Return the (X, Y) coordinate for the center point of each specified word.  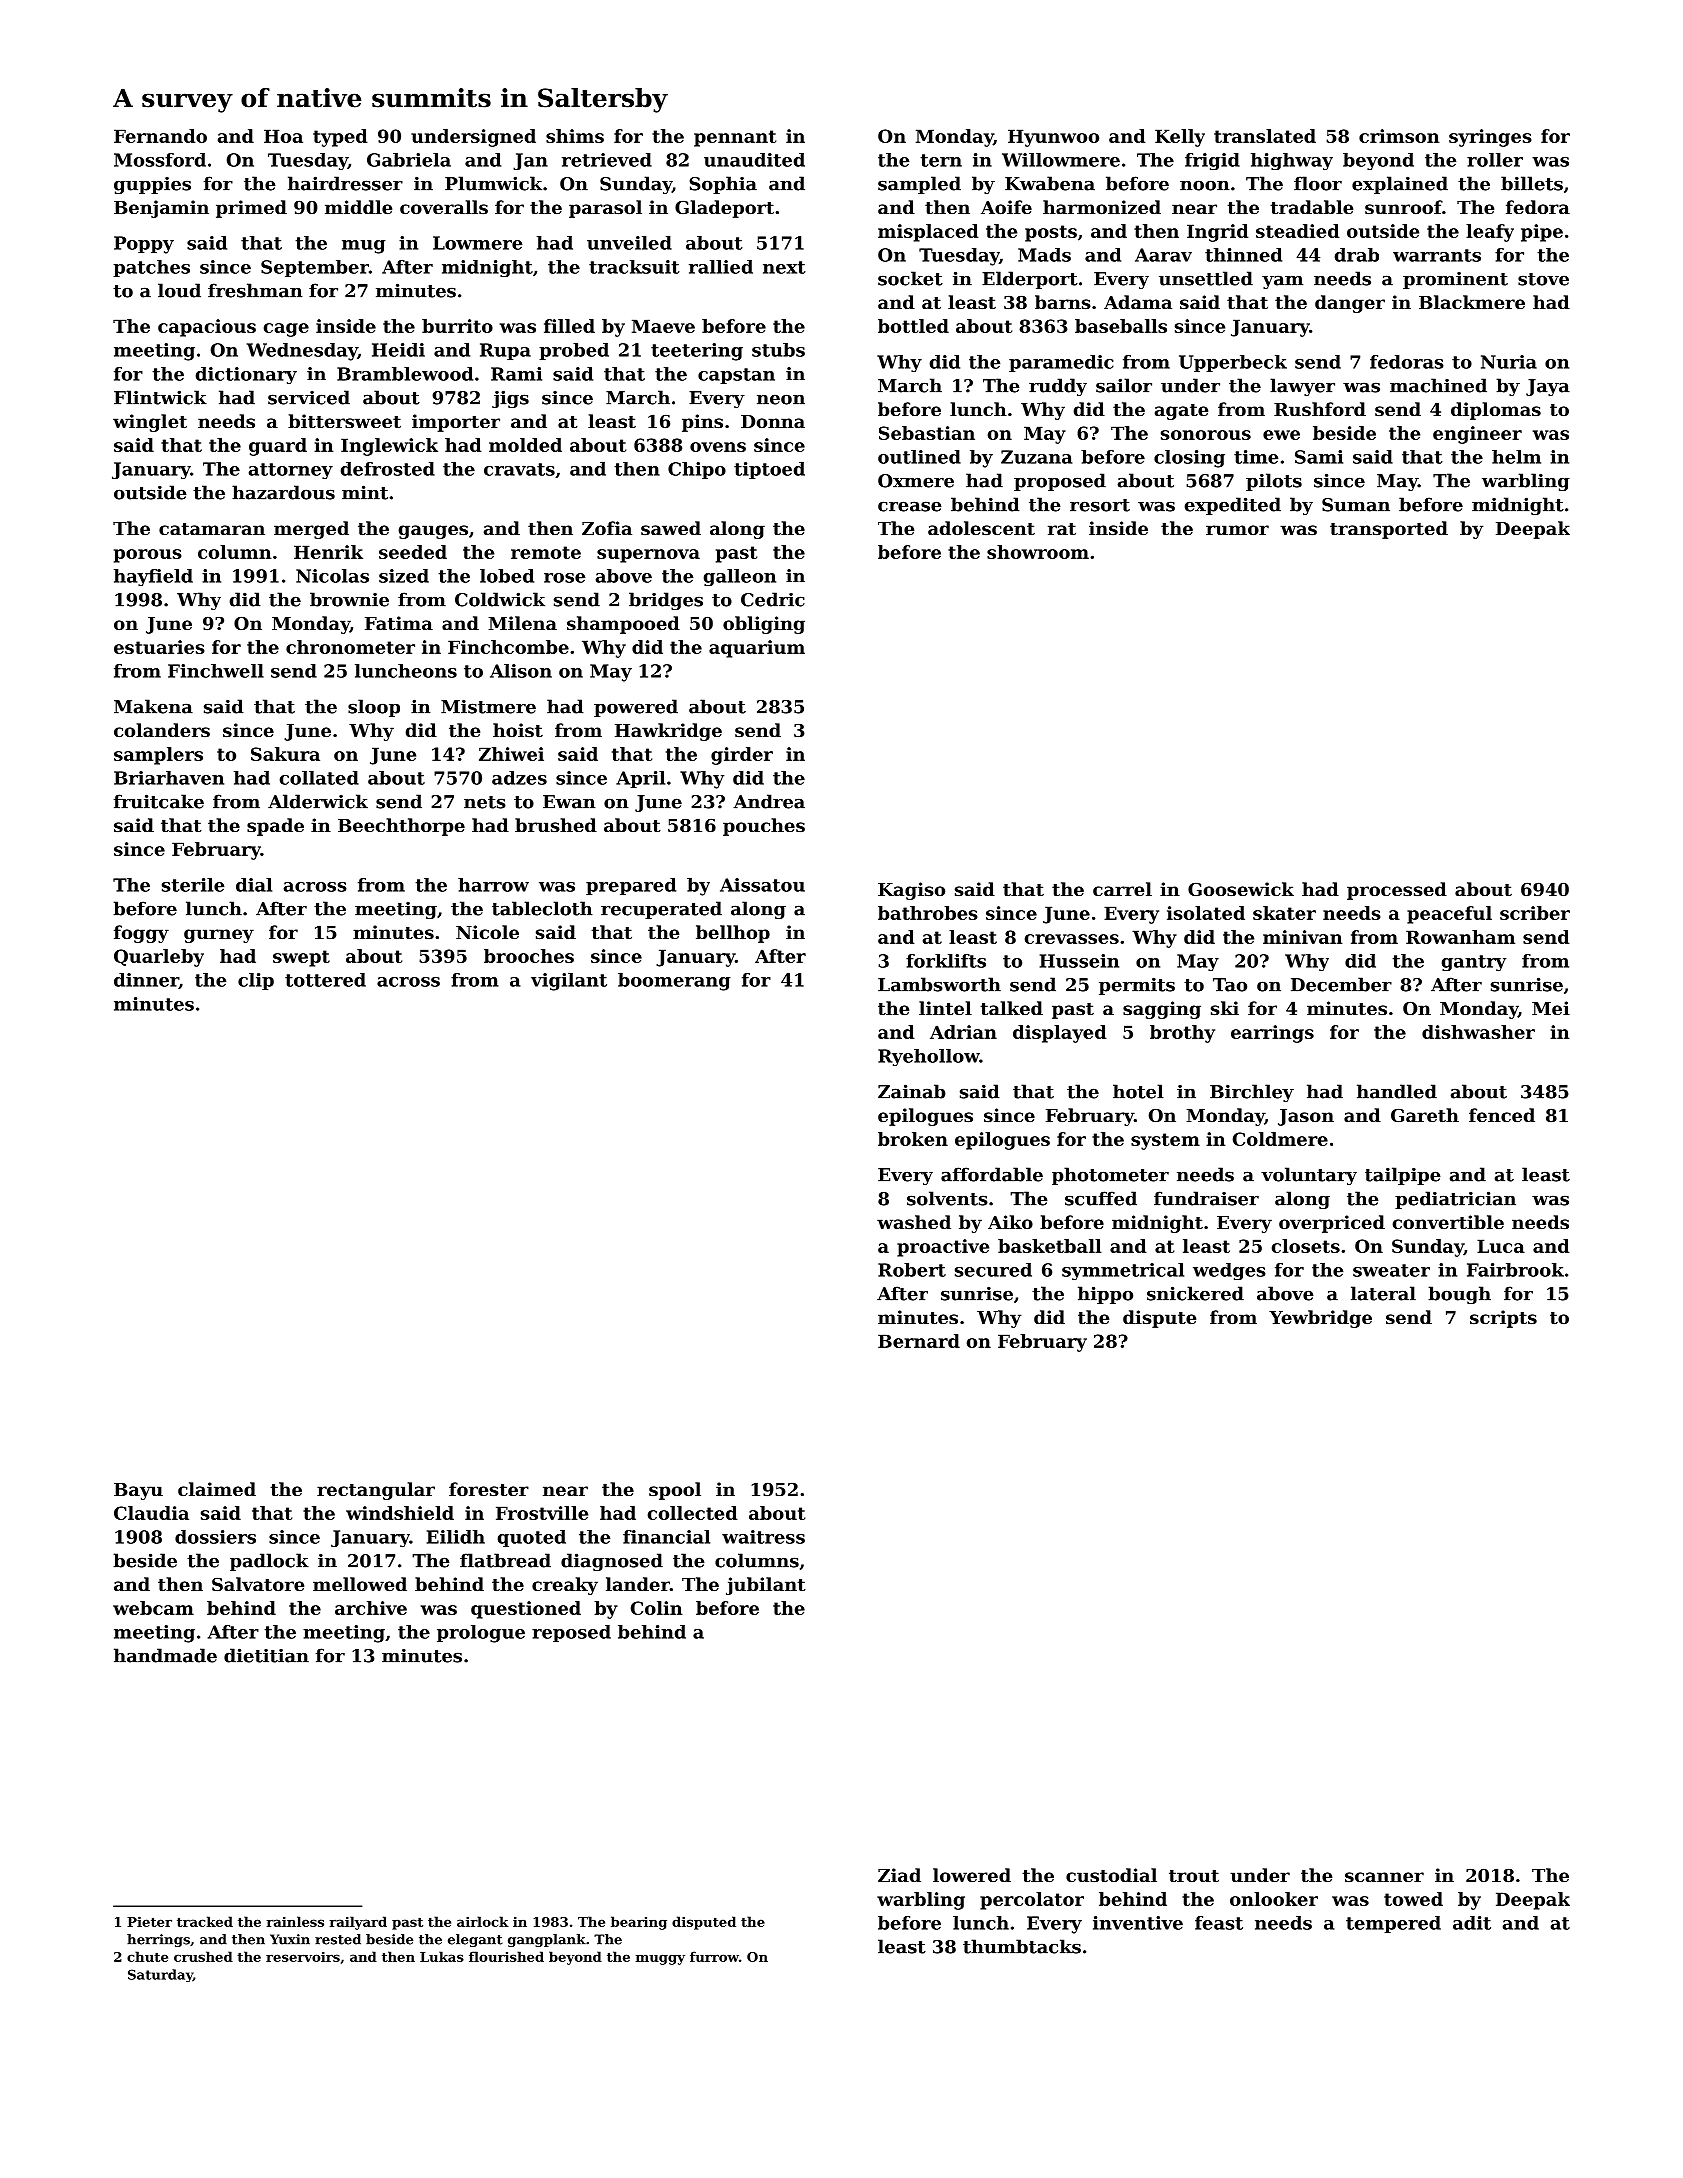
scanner (1384, 1877)
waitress (763, 1537)
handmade (165, 1655)
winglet (150, 423)
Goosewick (1241, 889)
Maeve (663, 326)
